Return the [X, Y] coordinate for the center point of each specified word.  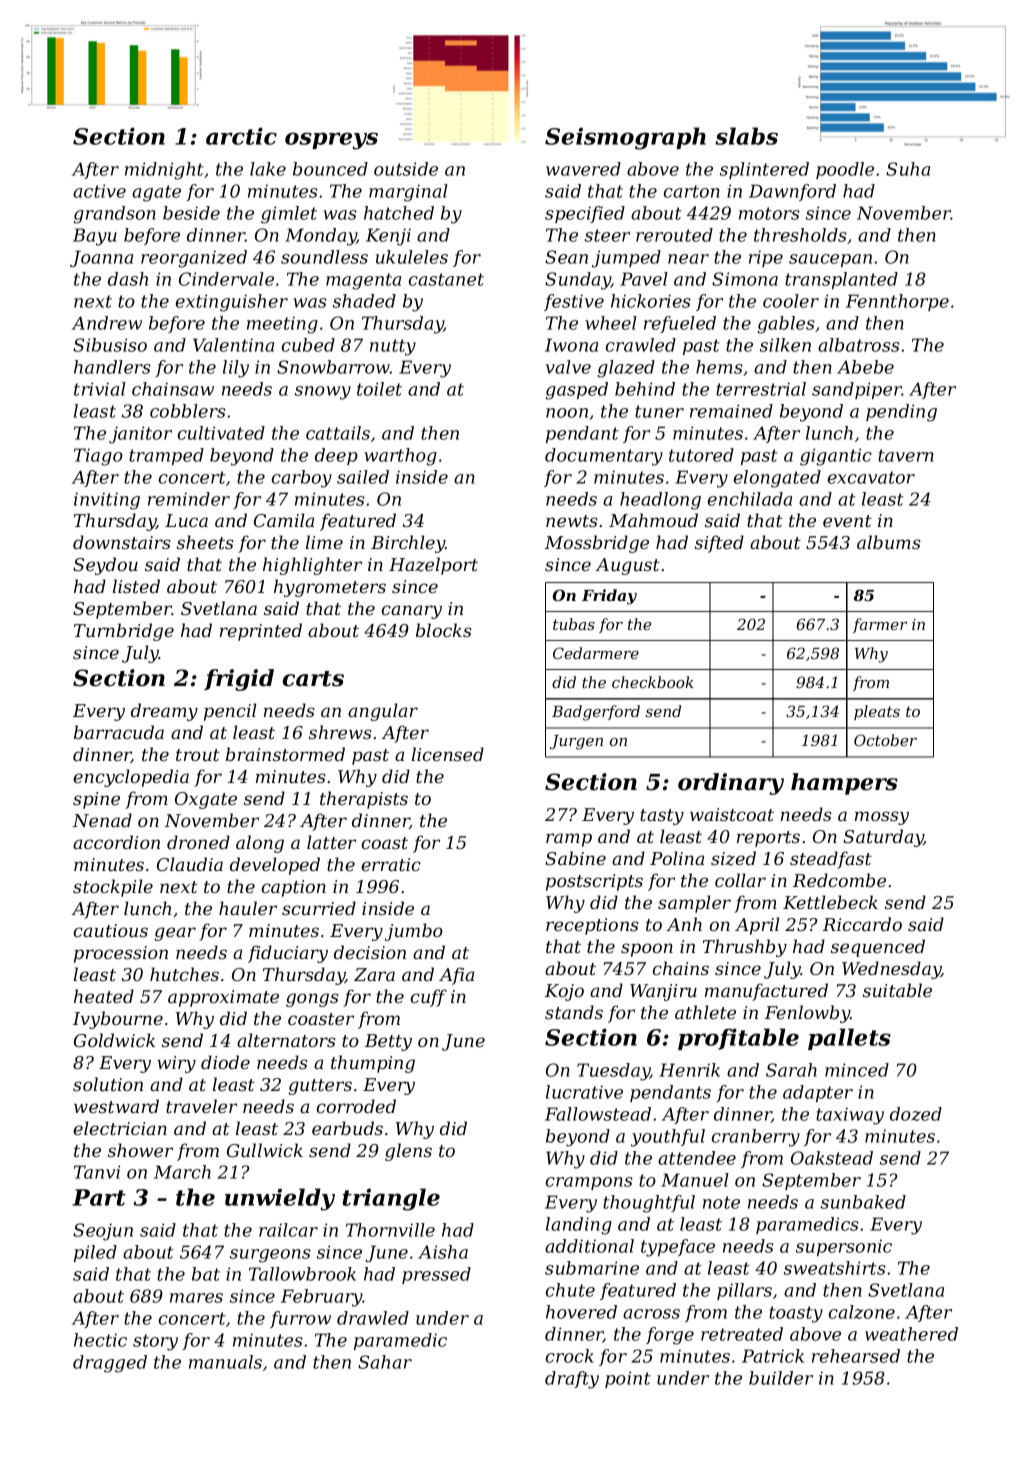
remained [731, 411]
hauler [248, 908]
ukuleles [412, 257]
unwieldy [280, 1199]
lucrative [584, 1092]
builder [781, 1378]
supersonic [844, 1247]
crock [570, 1356]
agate [156, 193]
